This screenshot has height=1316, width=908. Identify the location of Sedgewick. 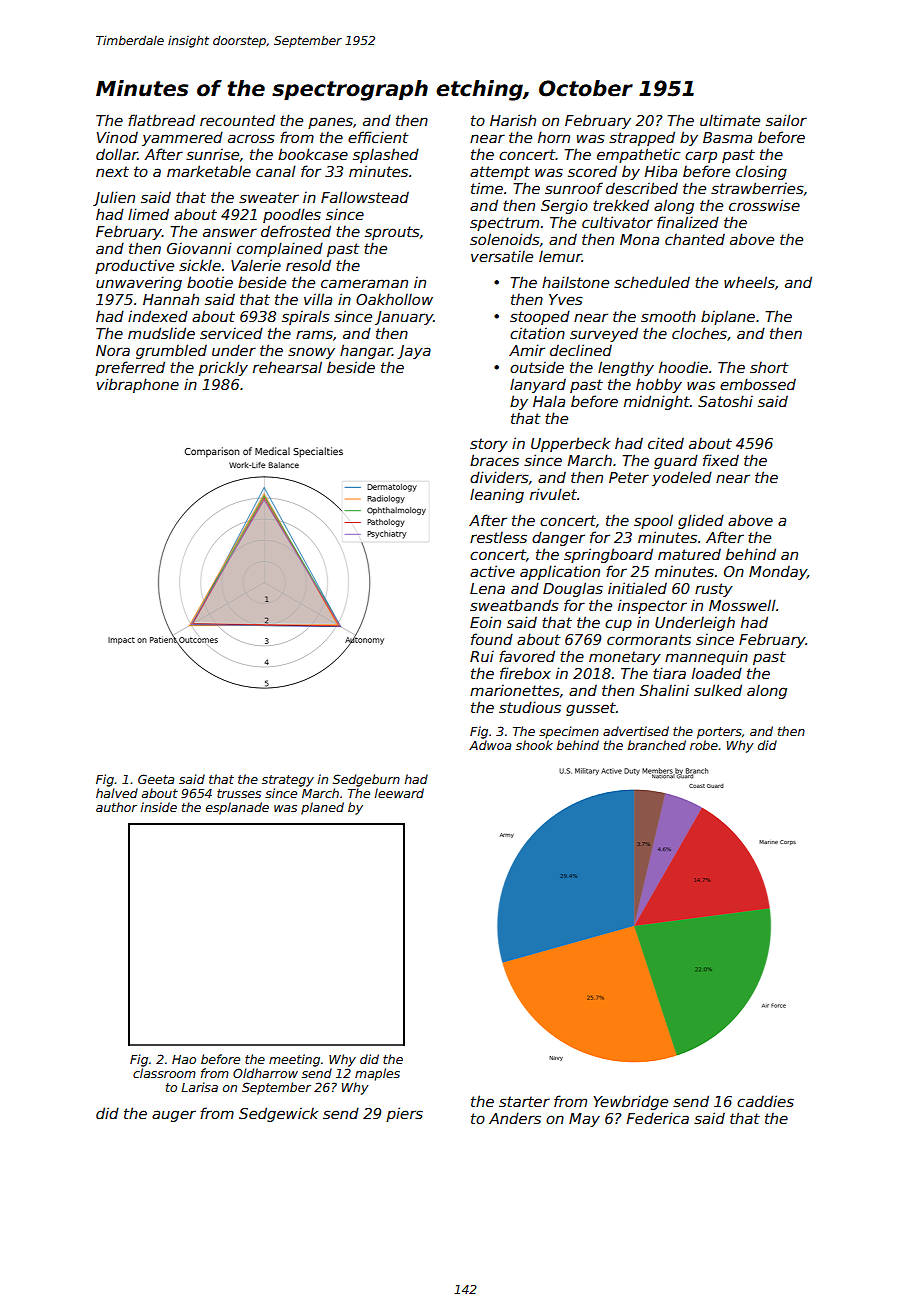
(278, 1114).
